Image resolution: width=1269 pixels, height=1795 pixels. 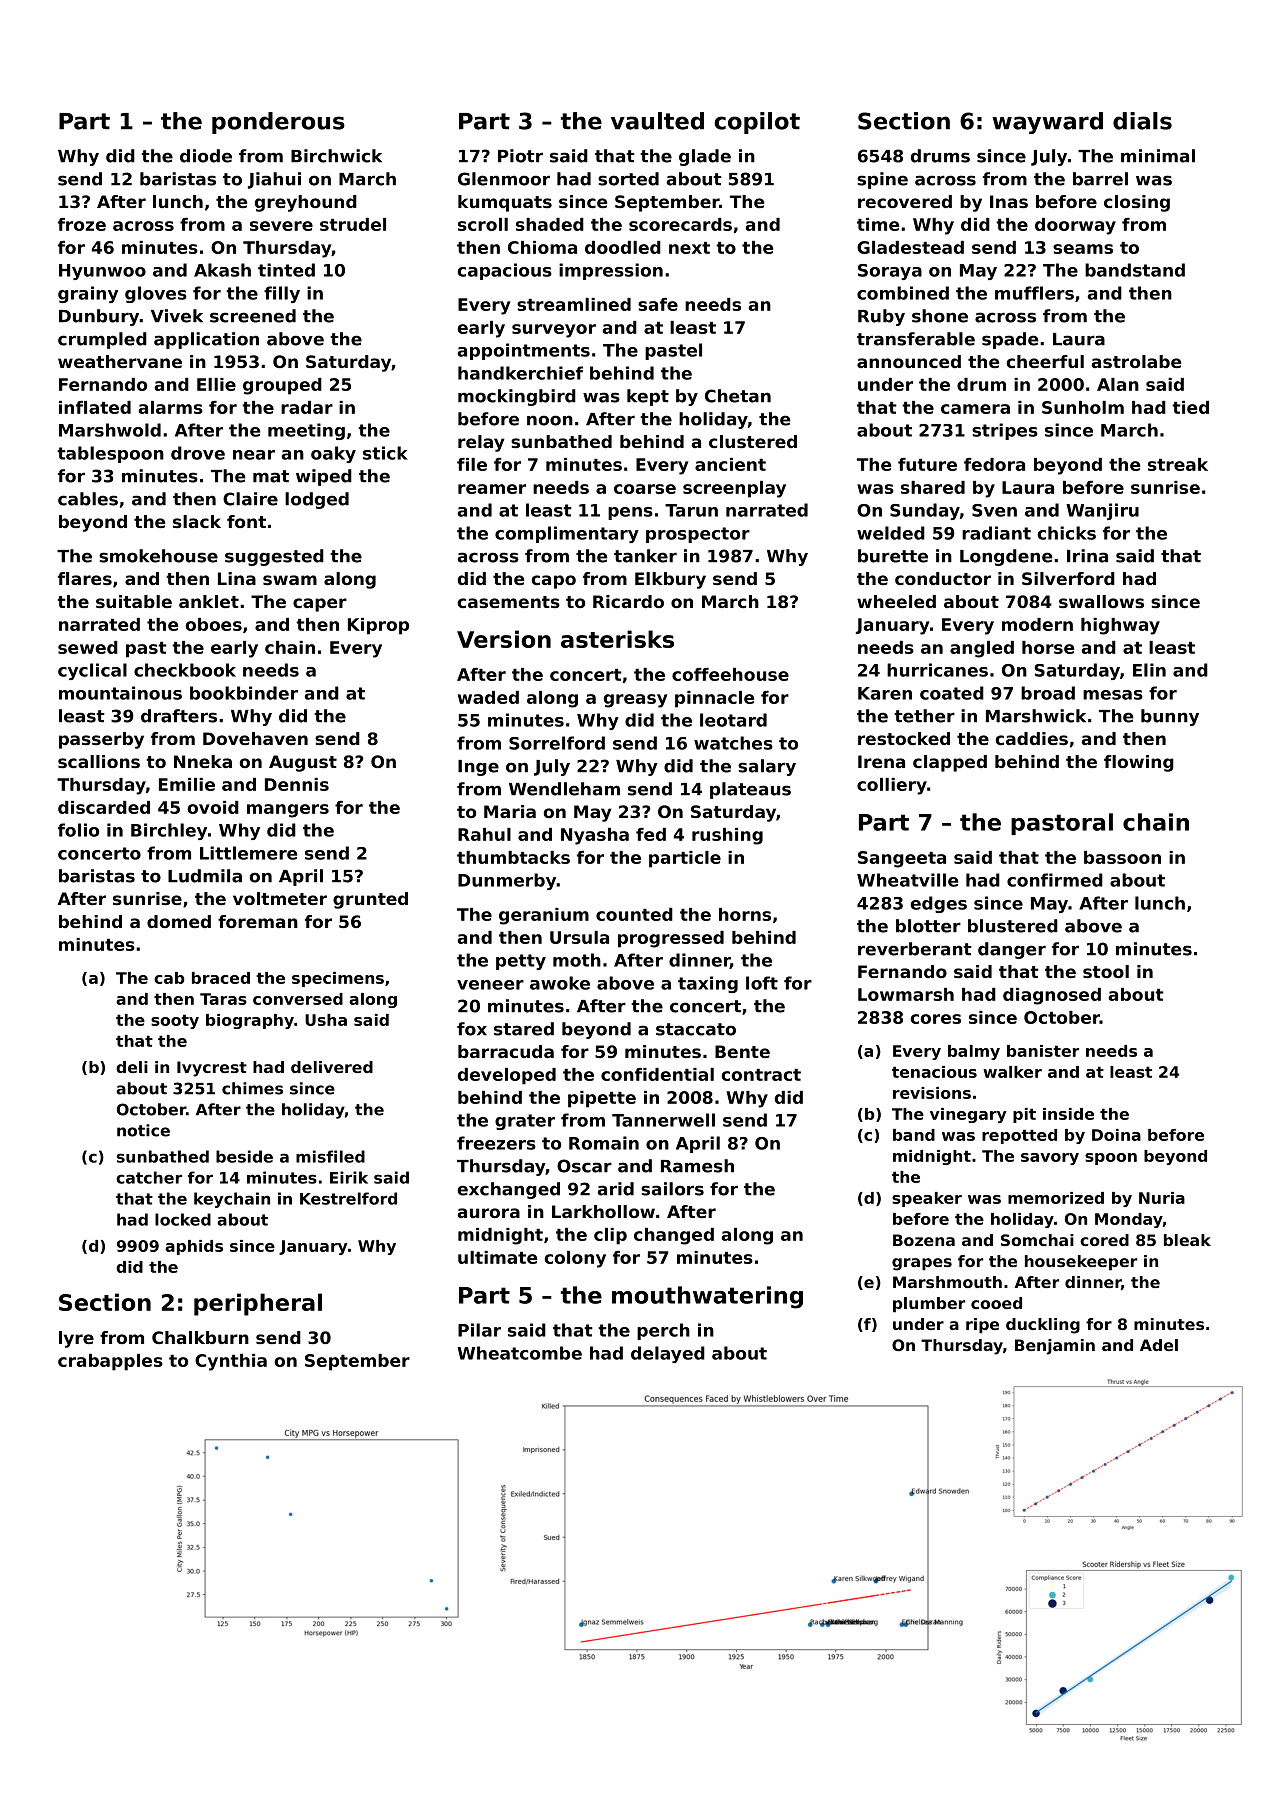 What do you see at coordinates (205, 876) in the page?
I see `Ludmila` at bounding box center [205, 876].
